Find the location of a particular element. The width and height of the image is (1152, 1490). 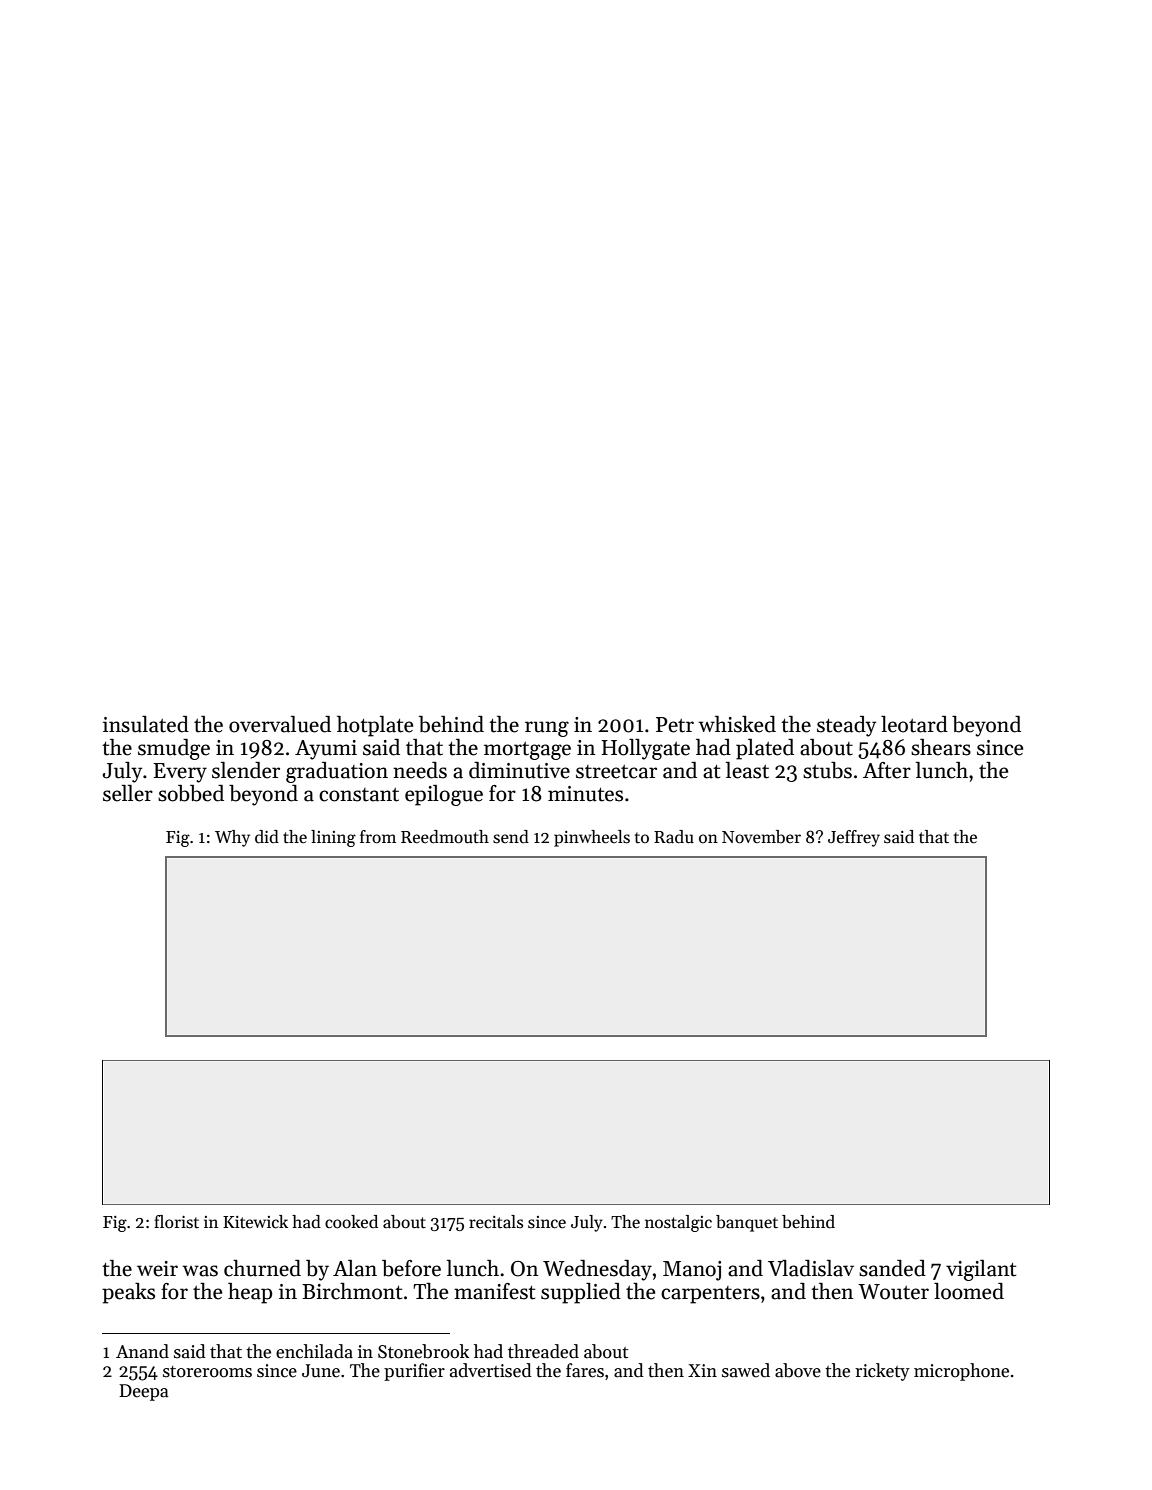

Why is located at coordinates (232, 838).
